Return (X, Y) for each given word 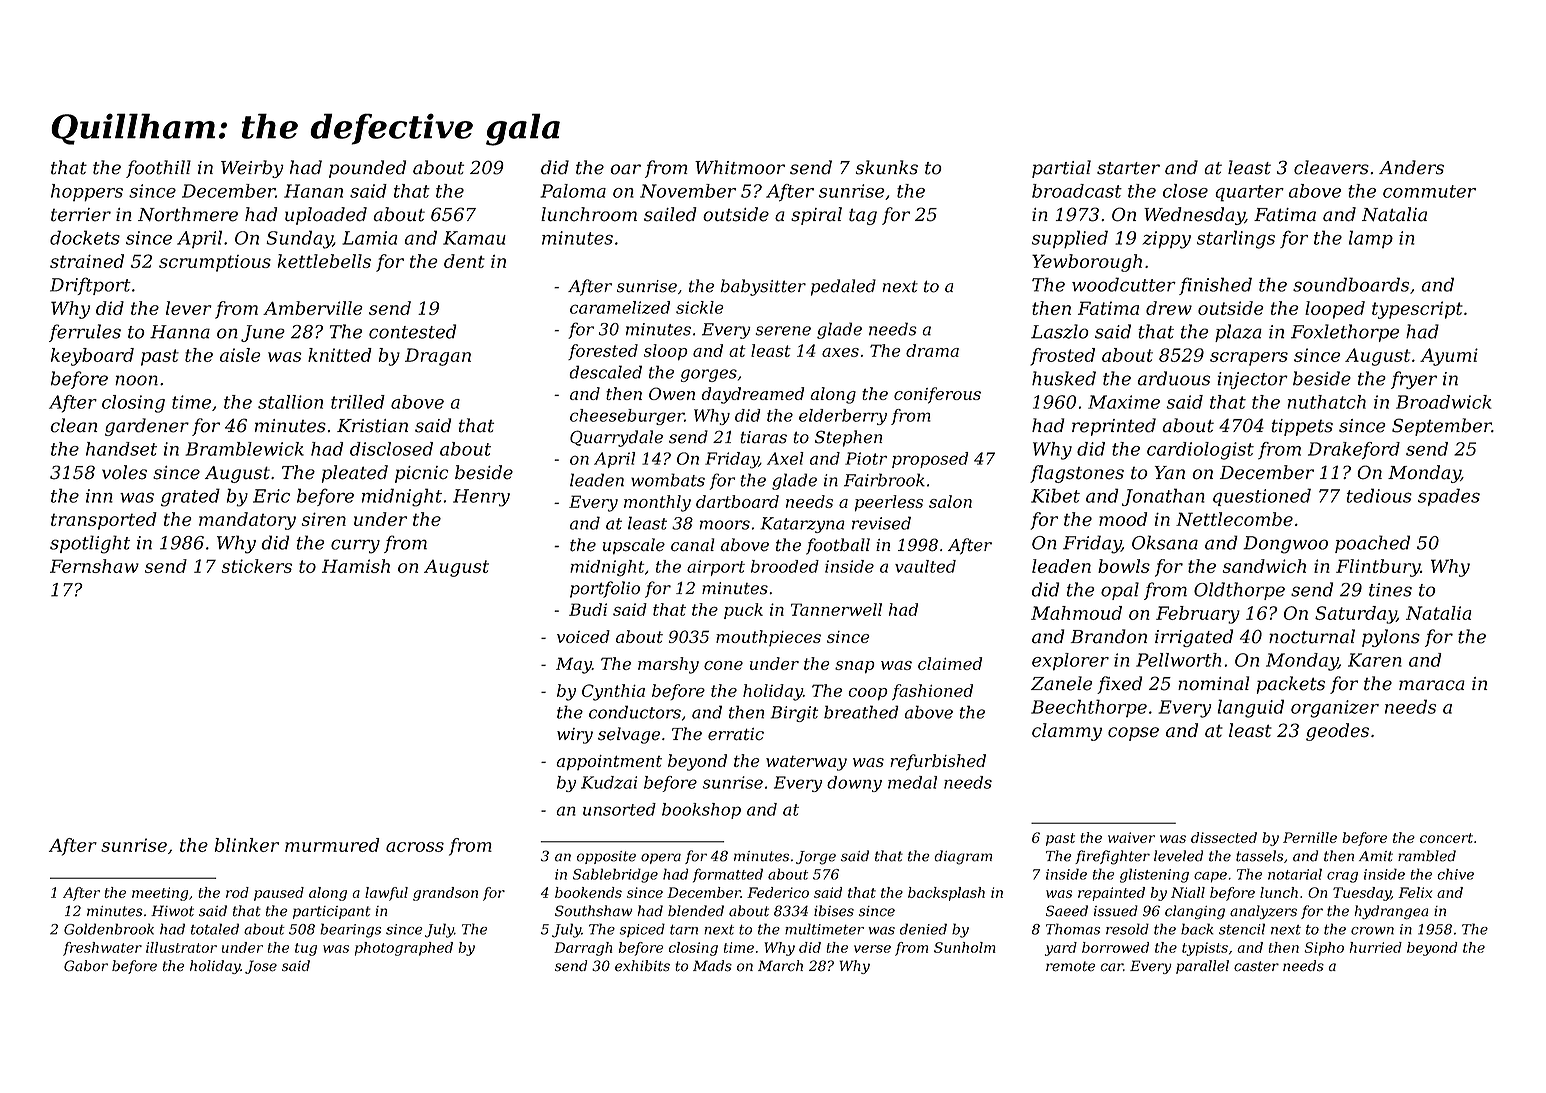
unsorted (619, 809)
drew (1169, 308)
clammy (1067, 732)
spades (1449, 497)
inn (99, 496)
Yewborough (1087, 263)
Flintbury (1378, 568)
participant (331, 912)
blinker (247, 845)
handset (121, 449)
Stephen (848, 438)
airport (716, 568)
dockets (85, 237)
